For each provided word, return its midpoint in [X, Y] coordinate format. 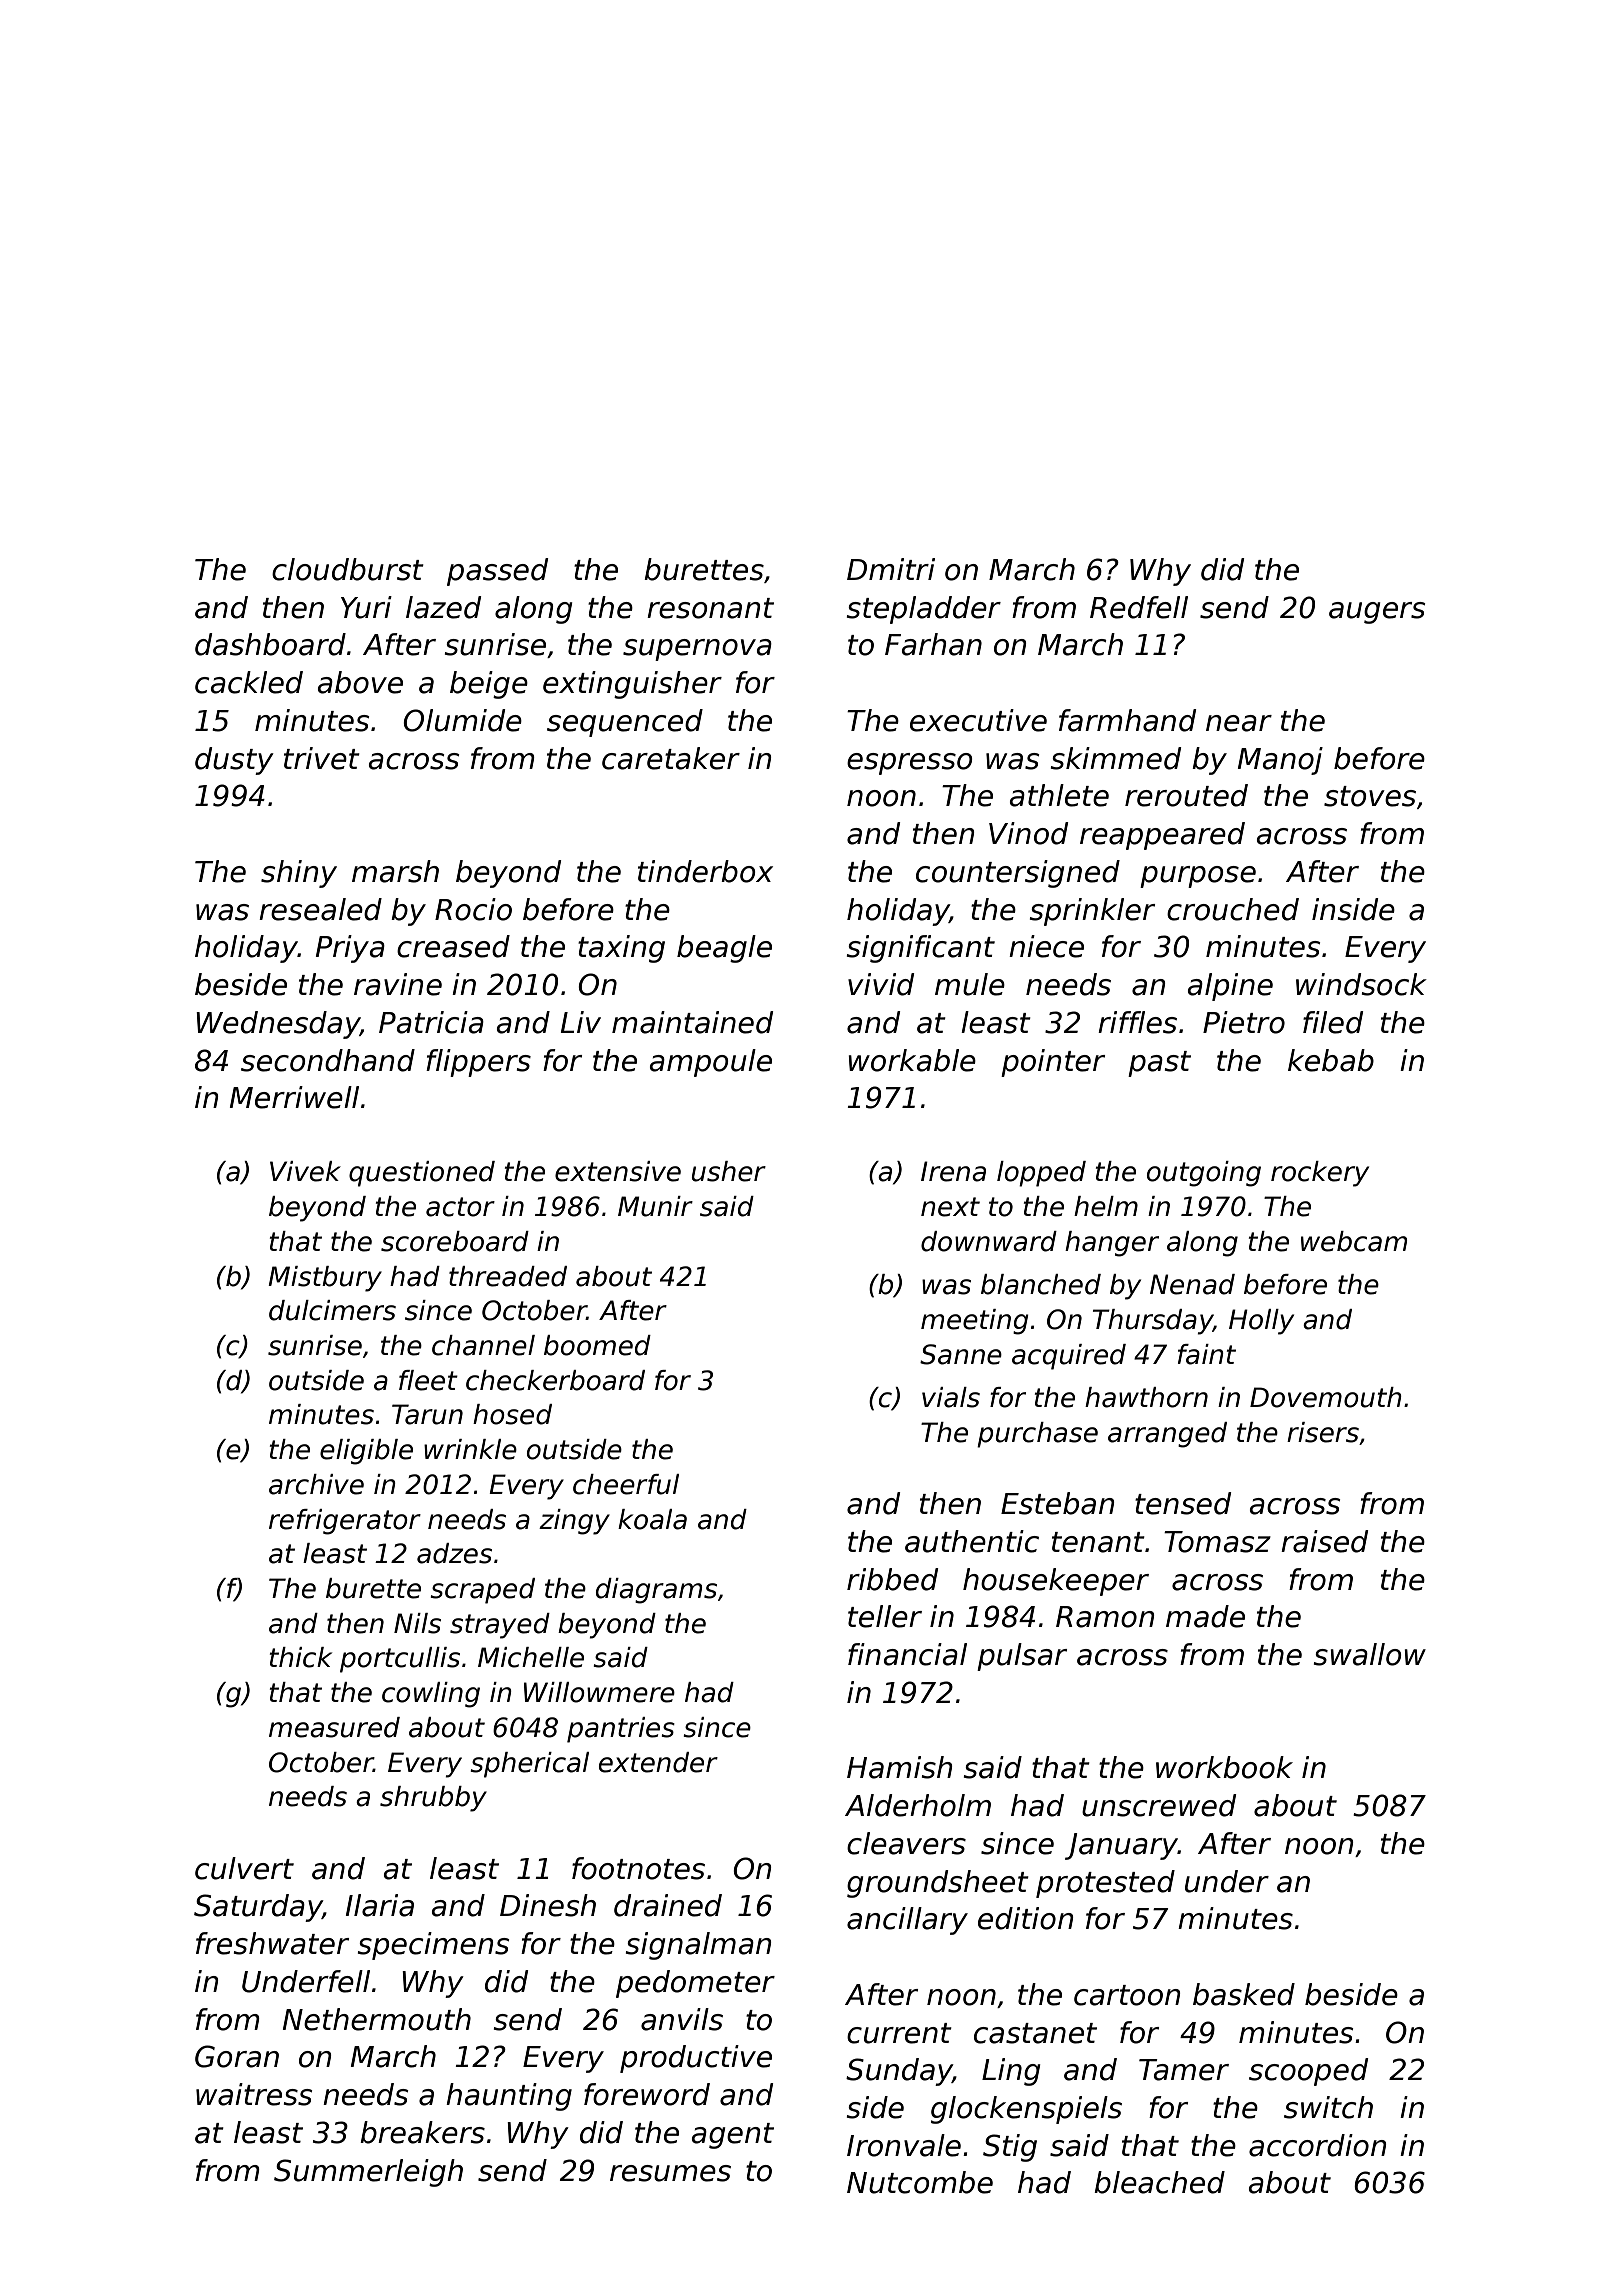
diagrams [656, 1591]
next [950, 1207]
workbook [1224, 1767]
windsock [1361, 984]
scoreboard [455, 1241]
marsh [395, 871]
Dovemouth [1326, 1397]
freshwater [272, 1943]
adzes [454, 1553]
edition [1026, 1918]
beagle [724, 949]
